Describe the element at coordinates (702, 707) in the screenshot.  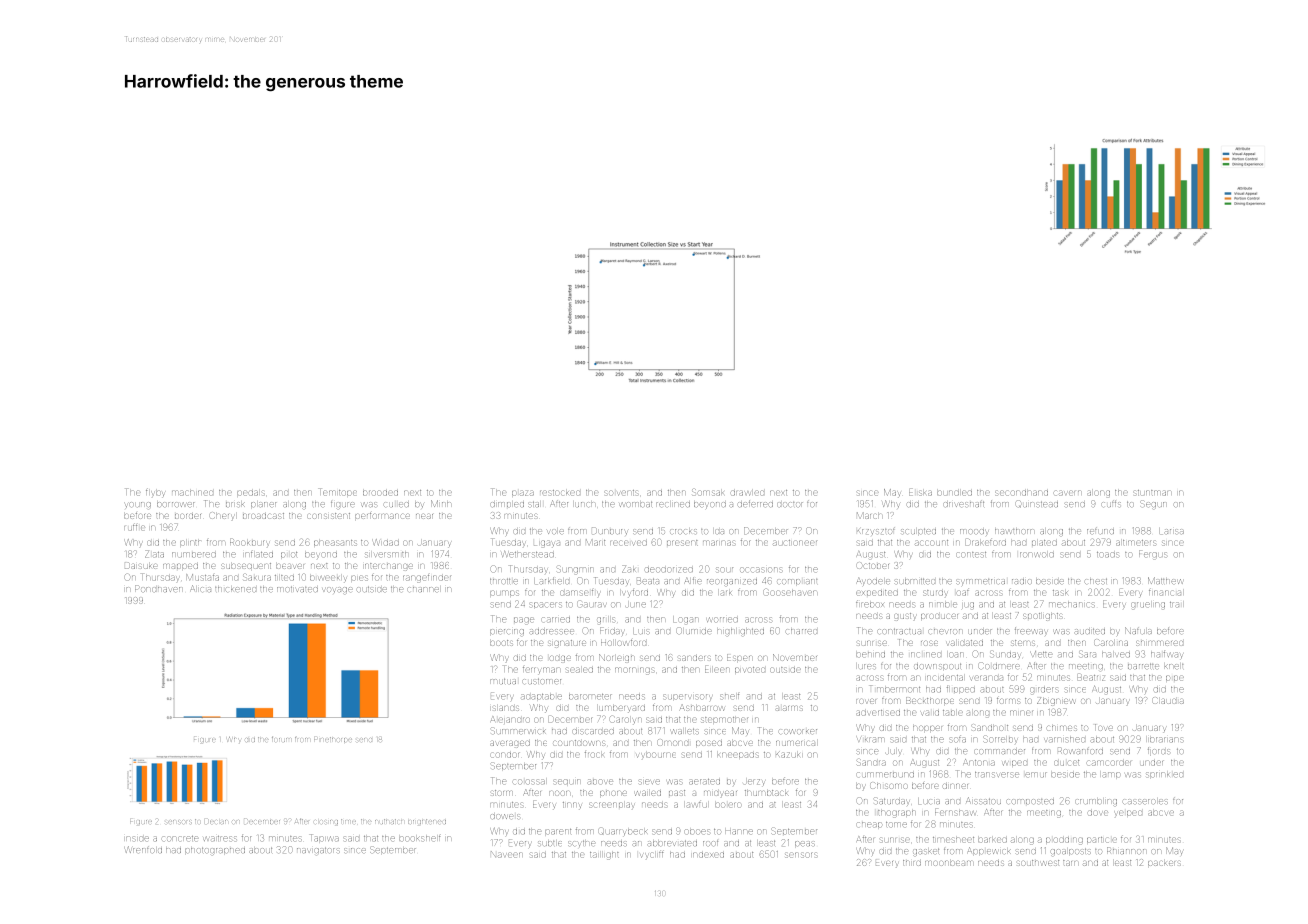
I see `Ashbarrow` at that location.
